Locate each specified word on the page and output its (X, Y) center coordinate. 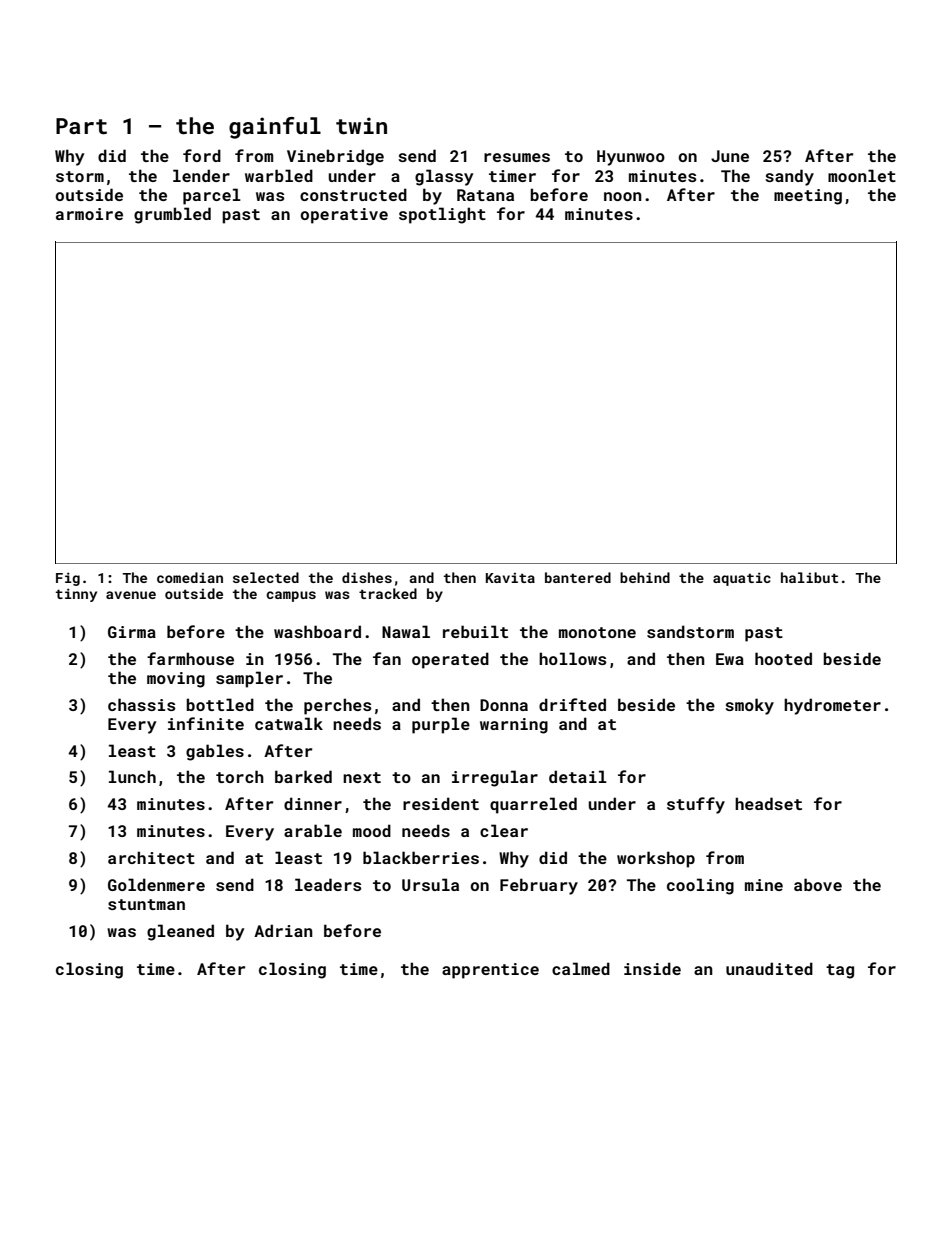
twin (361, 125)
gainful (275, 128)
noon (623, 196)
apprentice (490, 971)
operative (344, 216)
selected (266, 577)
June (730, 156)
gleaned (180, 932)
